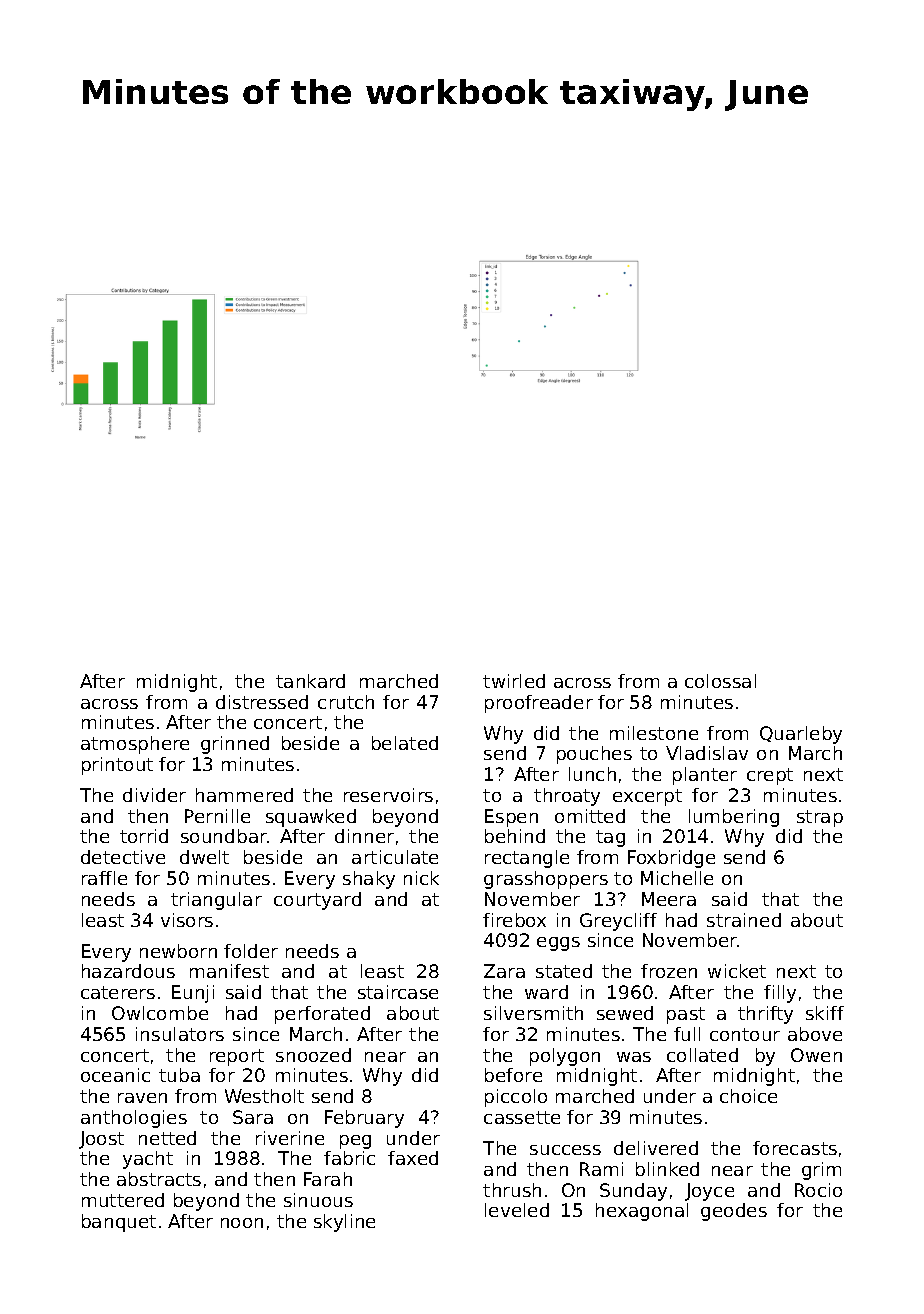  I want to click on choice, so click(748, 1096).
